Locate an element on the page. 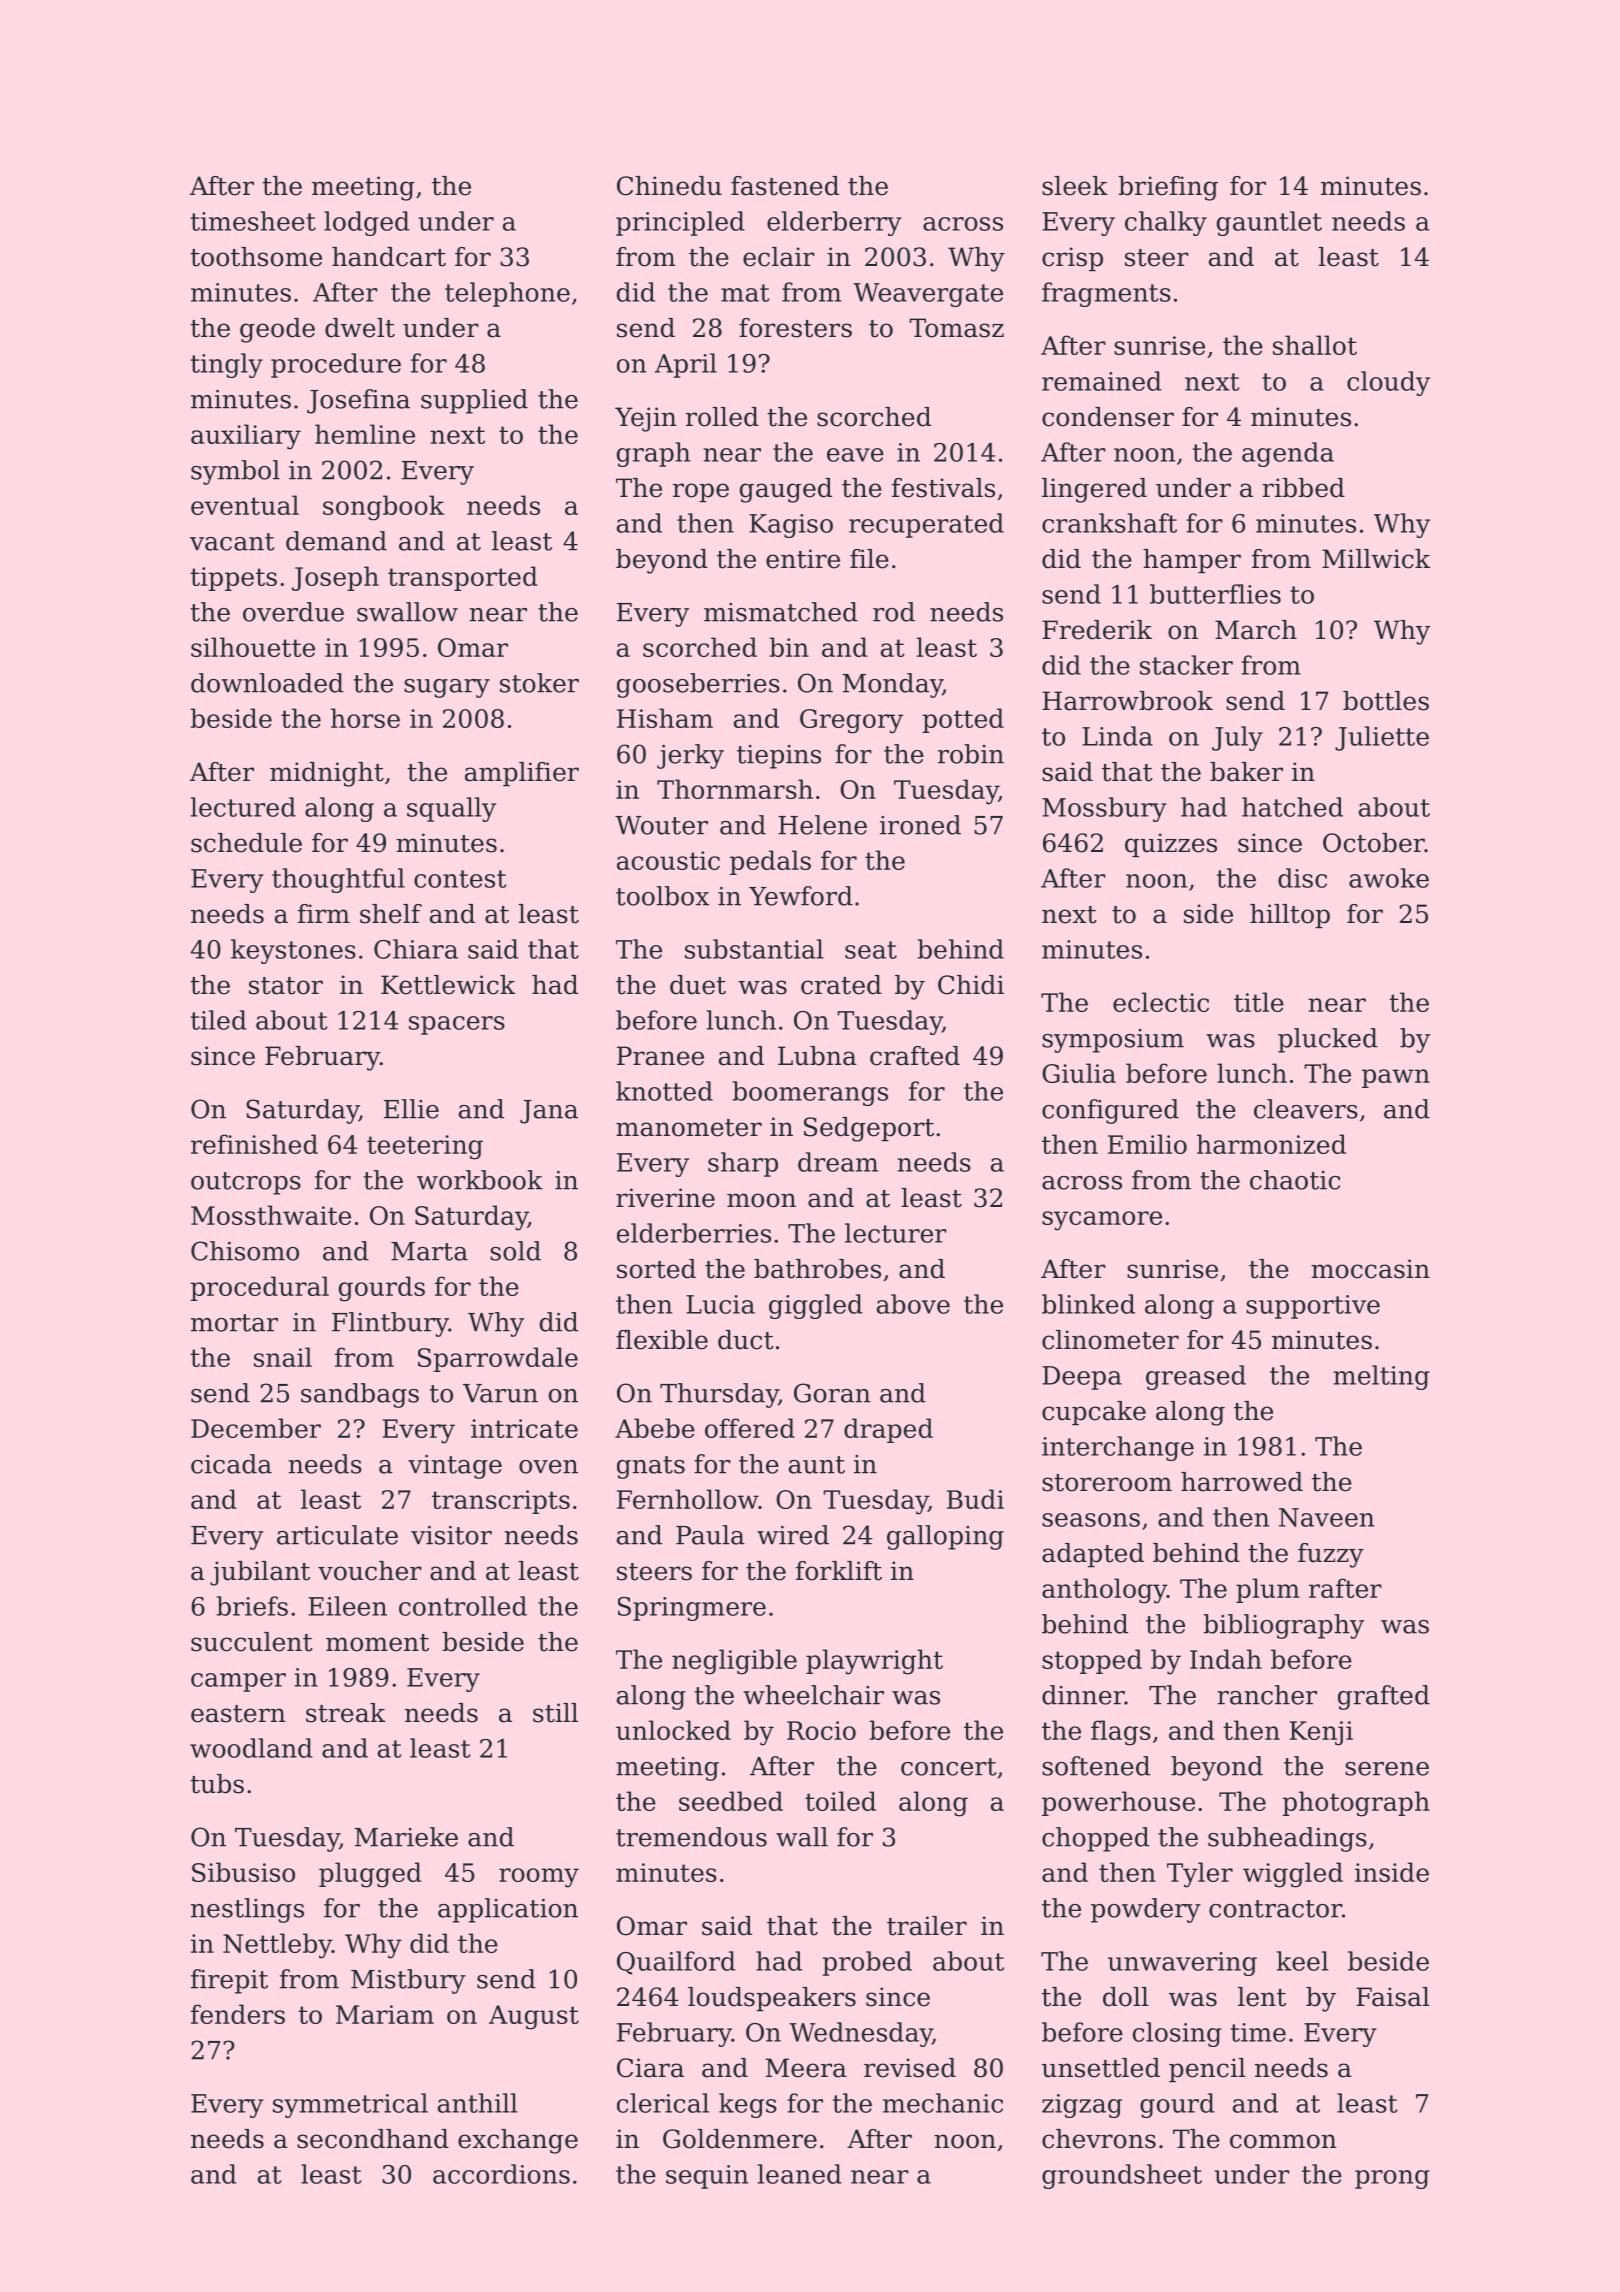  tiepins is located at coordinates (779, 757).
